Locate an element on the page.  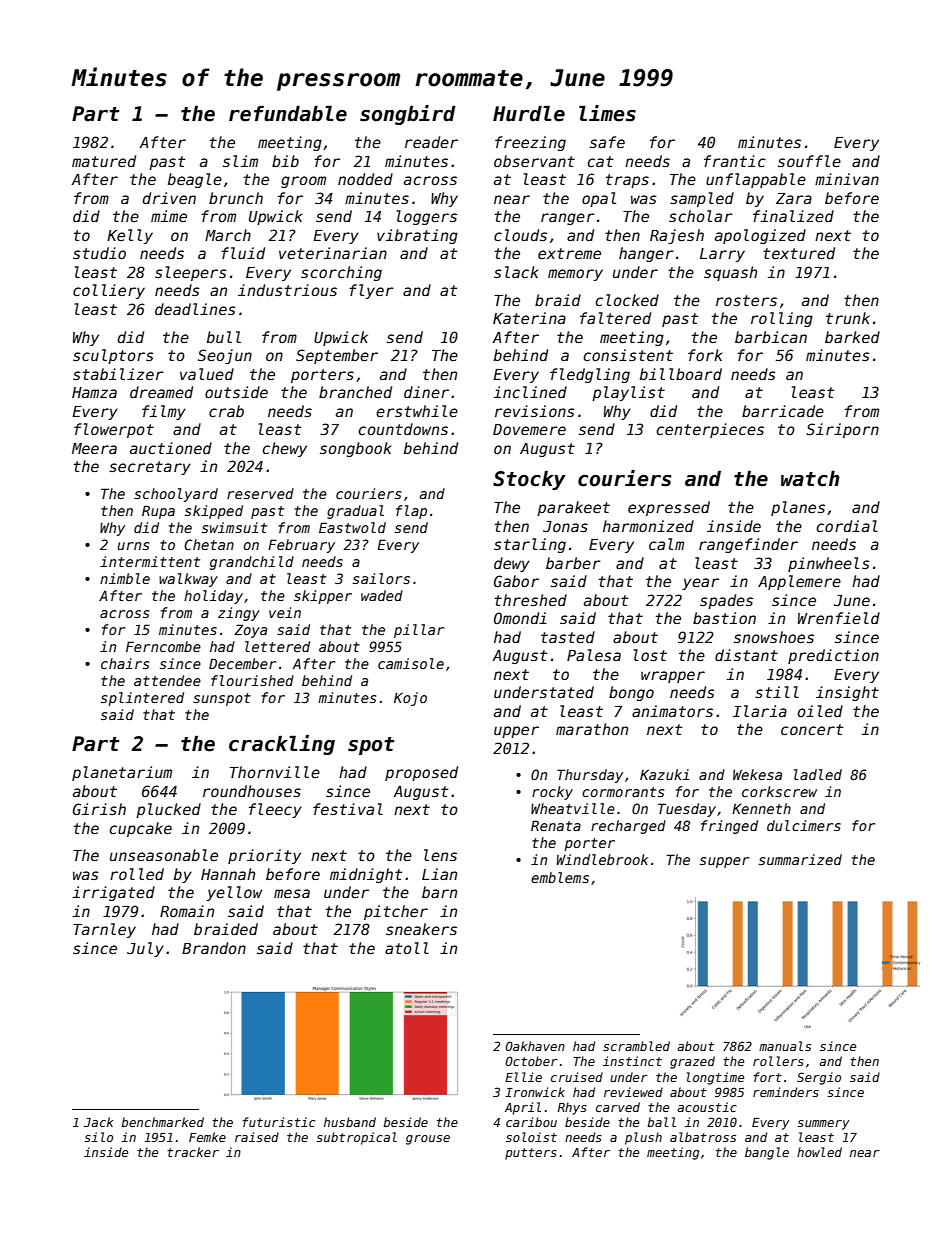
tracker is located at coordinates (193, 1152).
